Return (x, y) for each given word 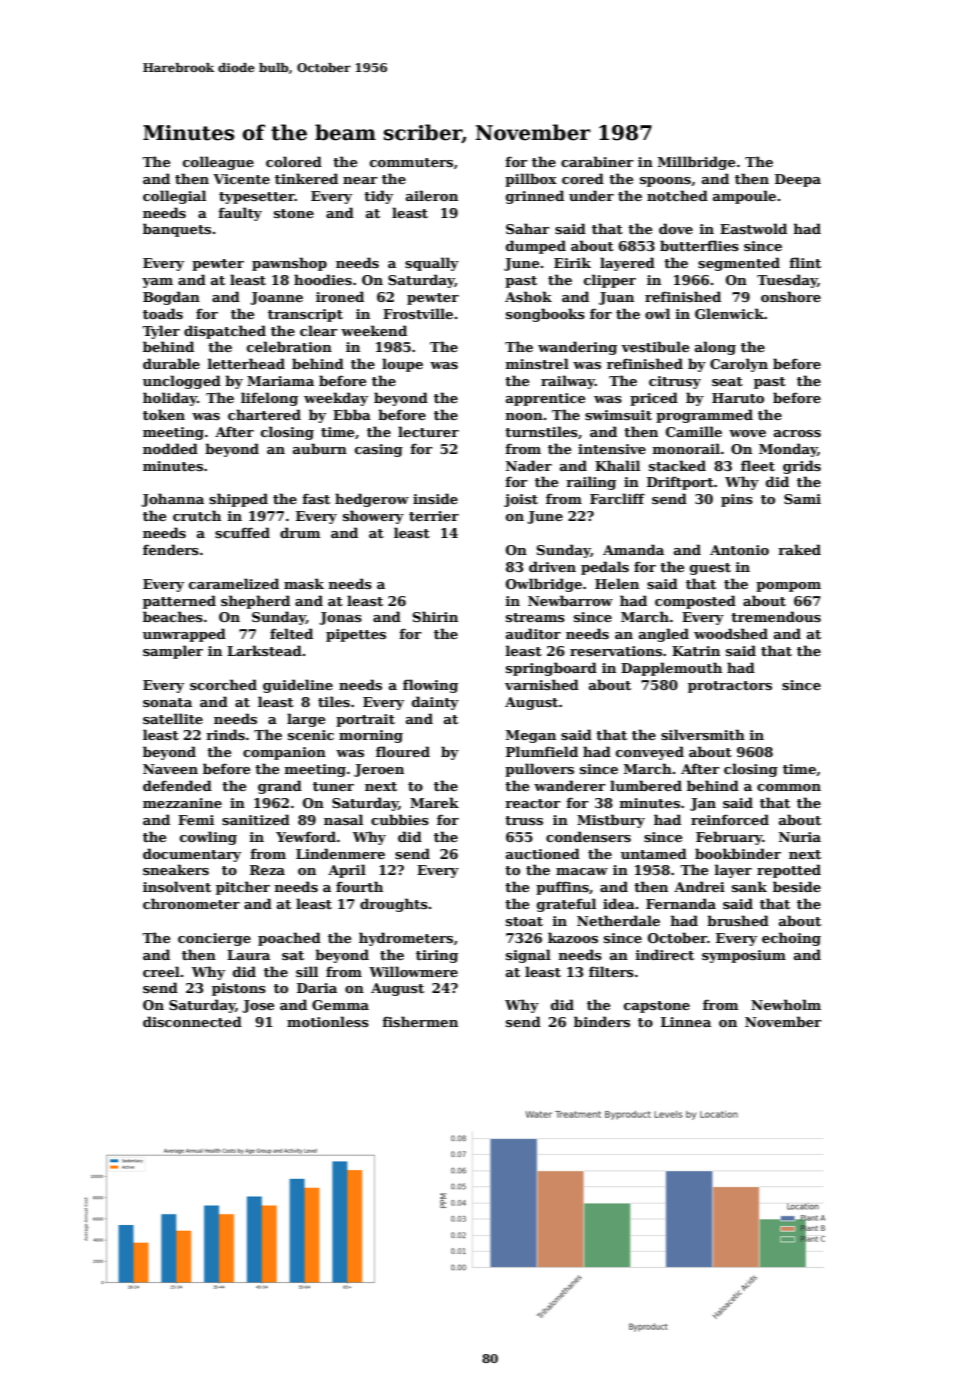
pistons (239, 989)
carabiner (597, 161)
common (789, 787)
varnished (542, 684)
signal (528, 956)
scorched (223, 684)
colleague (218, 163)
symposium (744, 956)
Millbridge (696, 163)
